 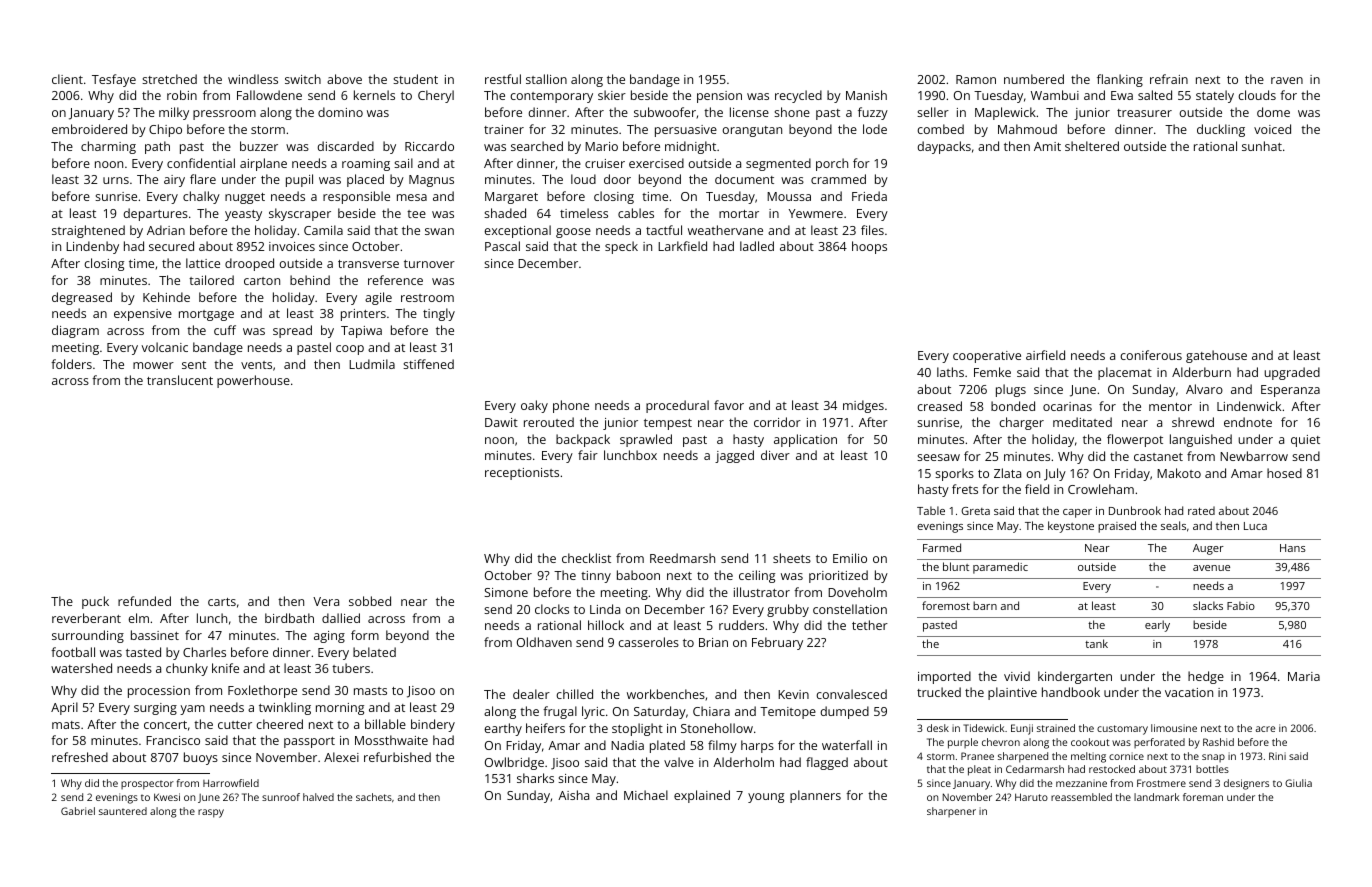 I want to click on ladled, so click(x=757, y=246).
